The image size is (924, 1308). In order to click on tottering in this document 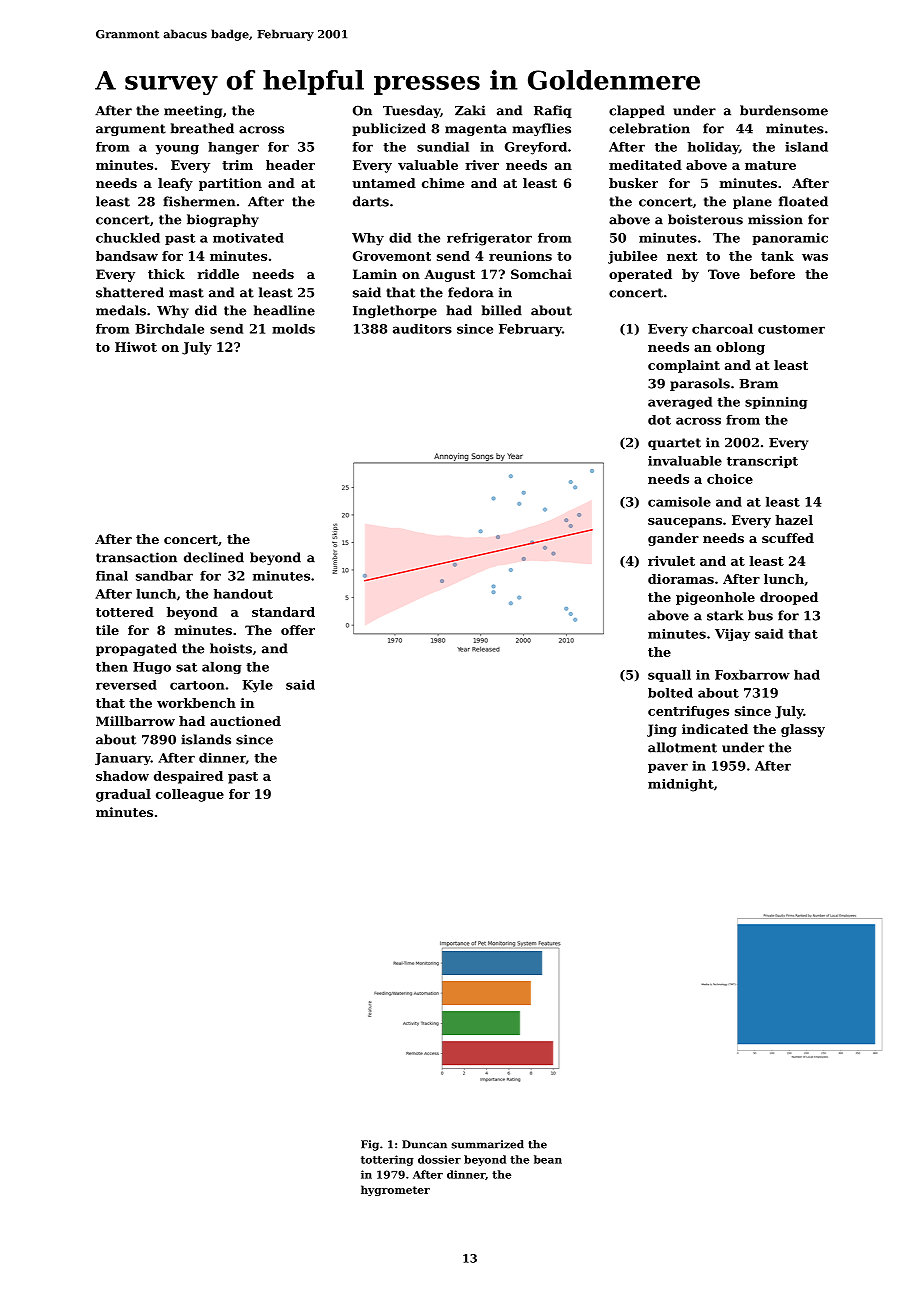, I will do `click(387, 1160)`.
